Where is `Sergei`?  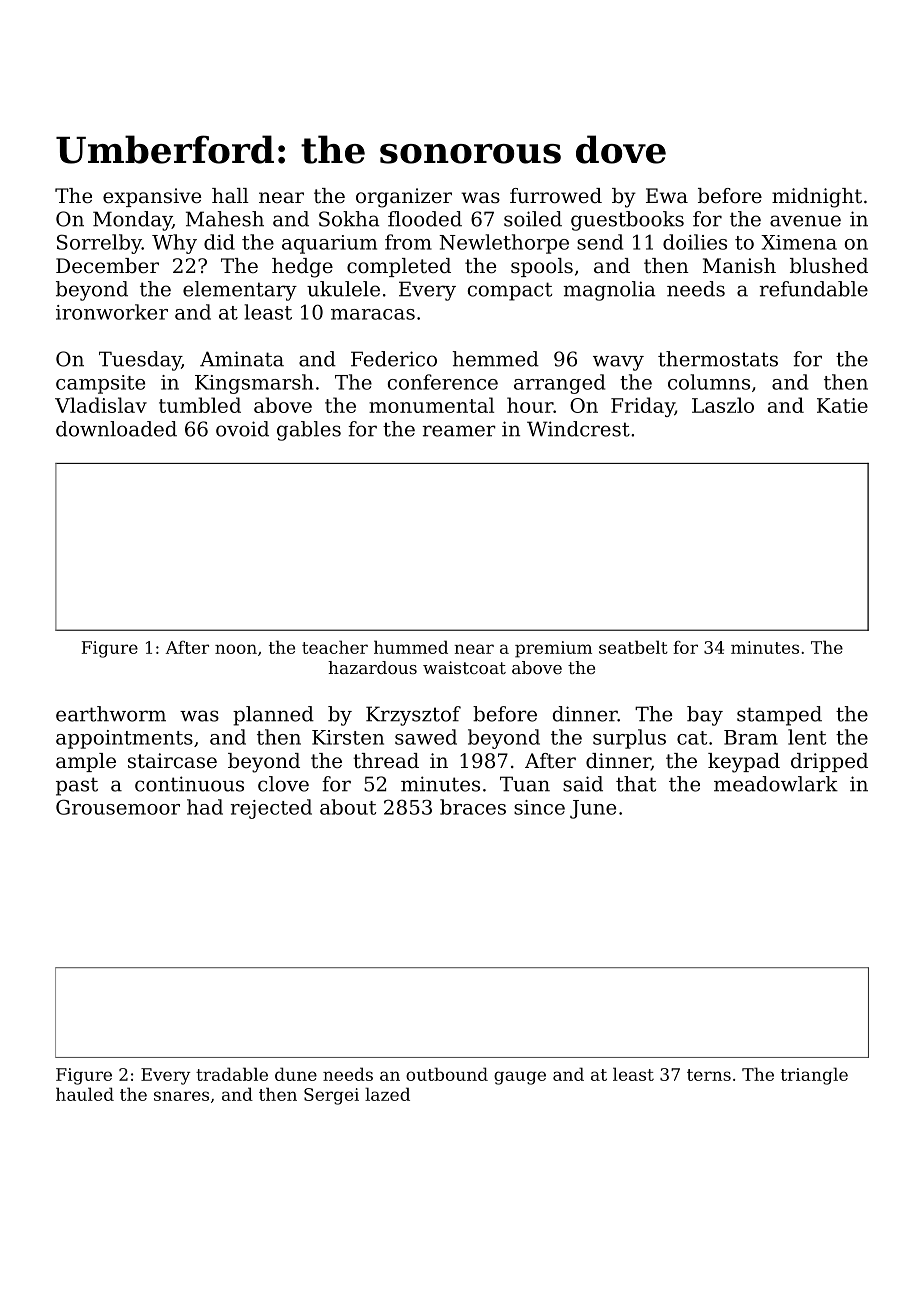
Sergei is located at coordinates (331, 1096).
